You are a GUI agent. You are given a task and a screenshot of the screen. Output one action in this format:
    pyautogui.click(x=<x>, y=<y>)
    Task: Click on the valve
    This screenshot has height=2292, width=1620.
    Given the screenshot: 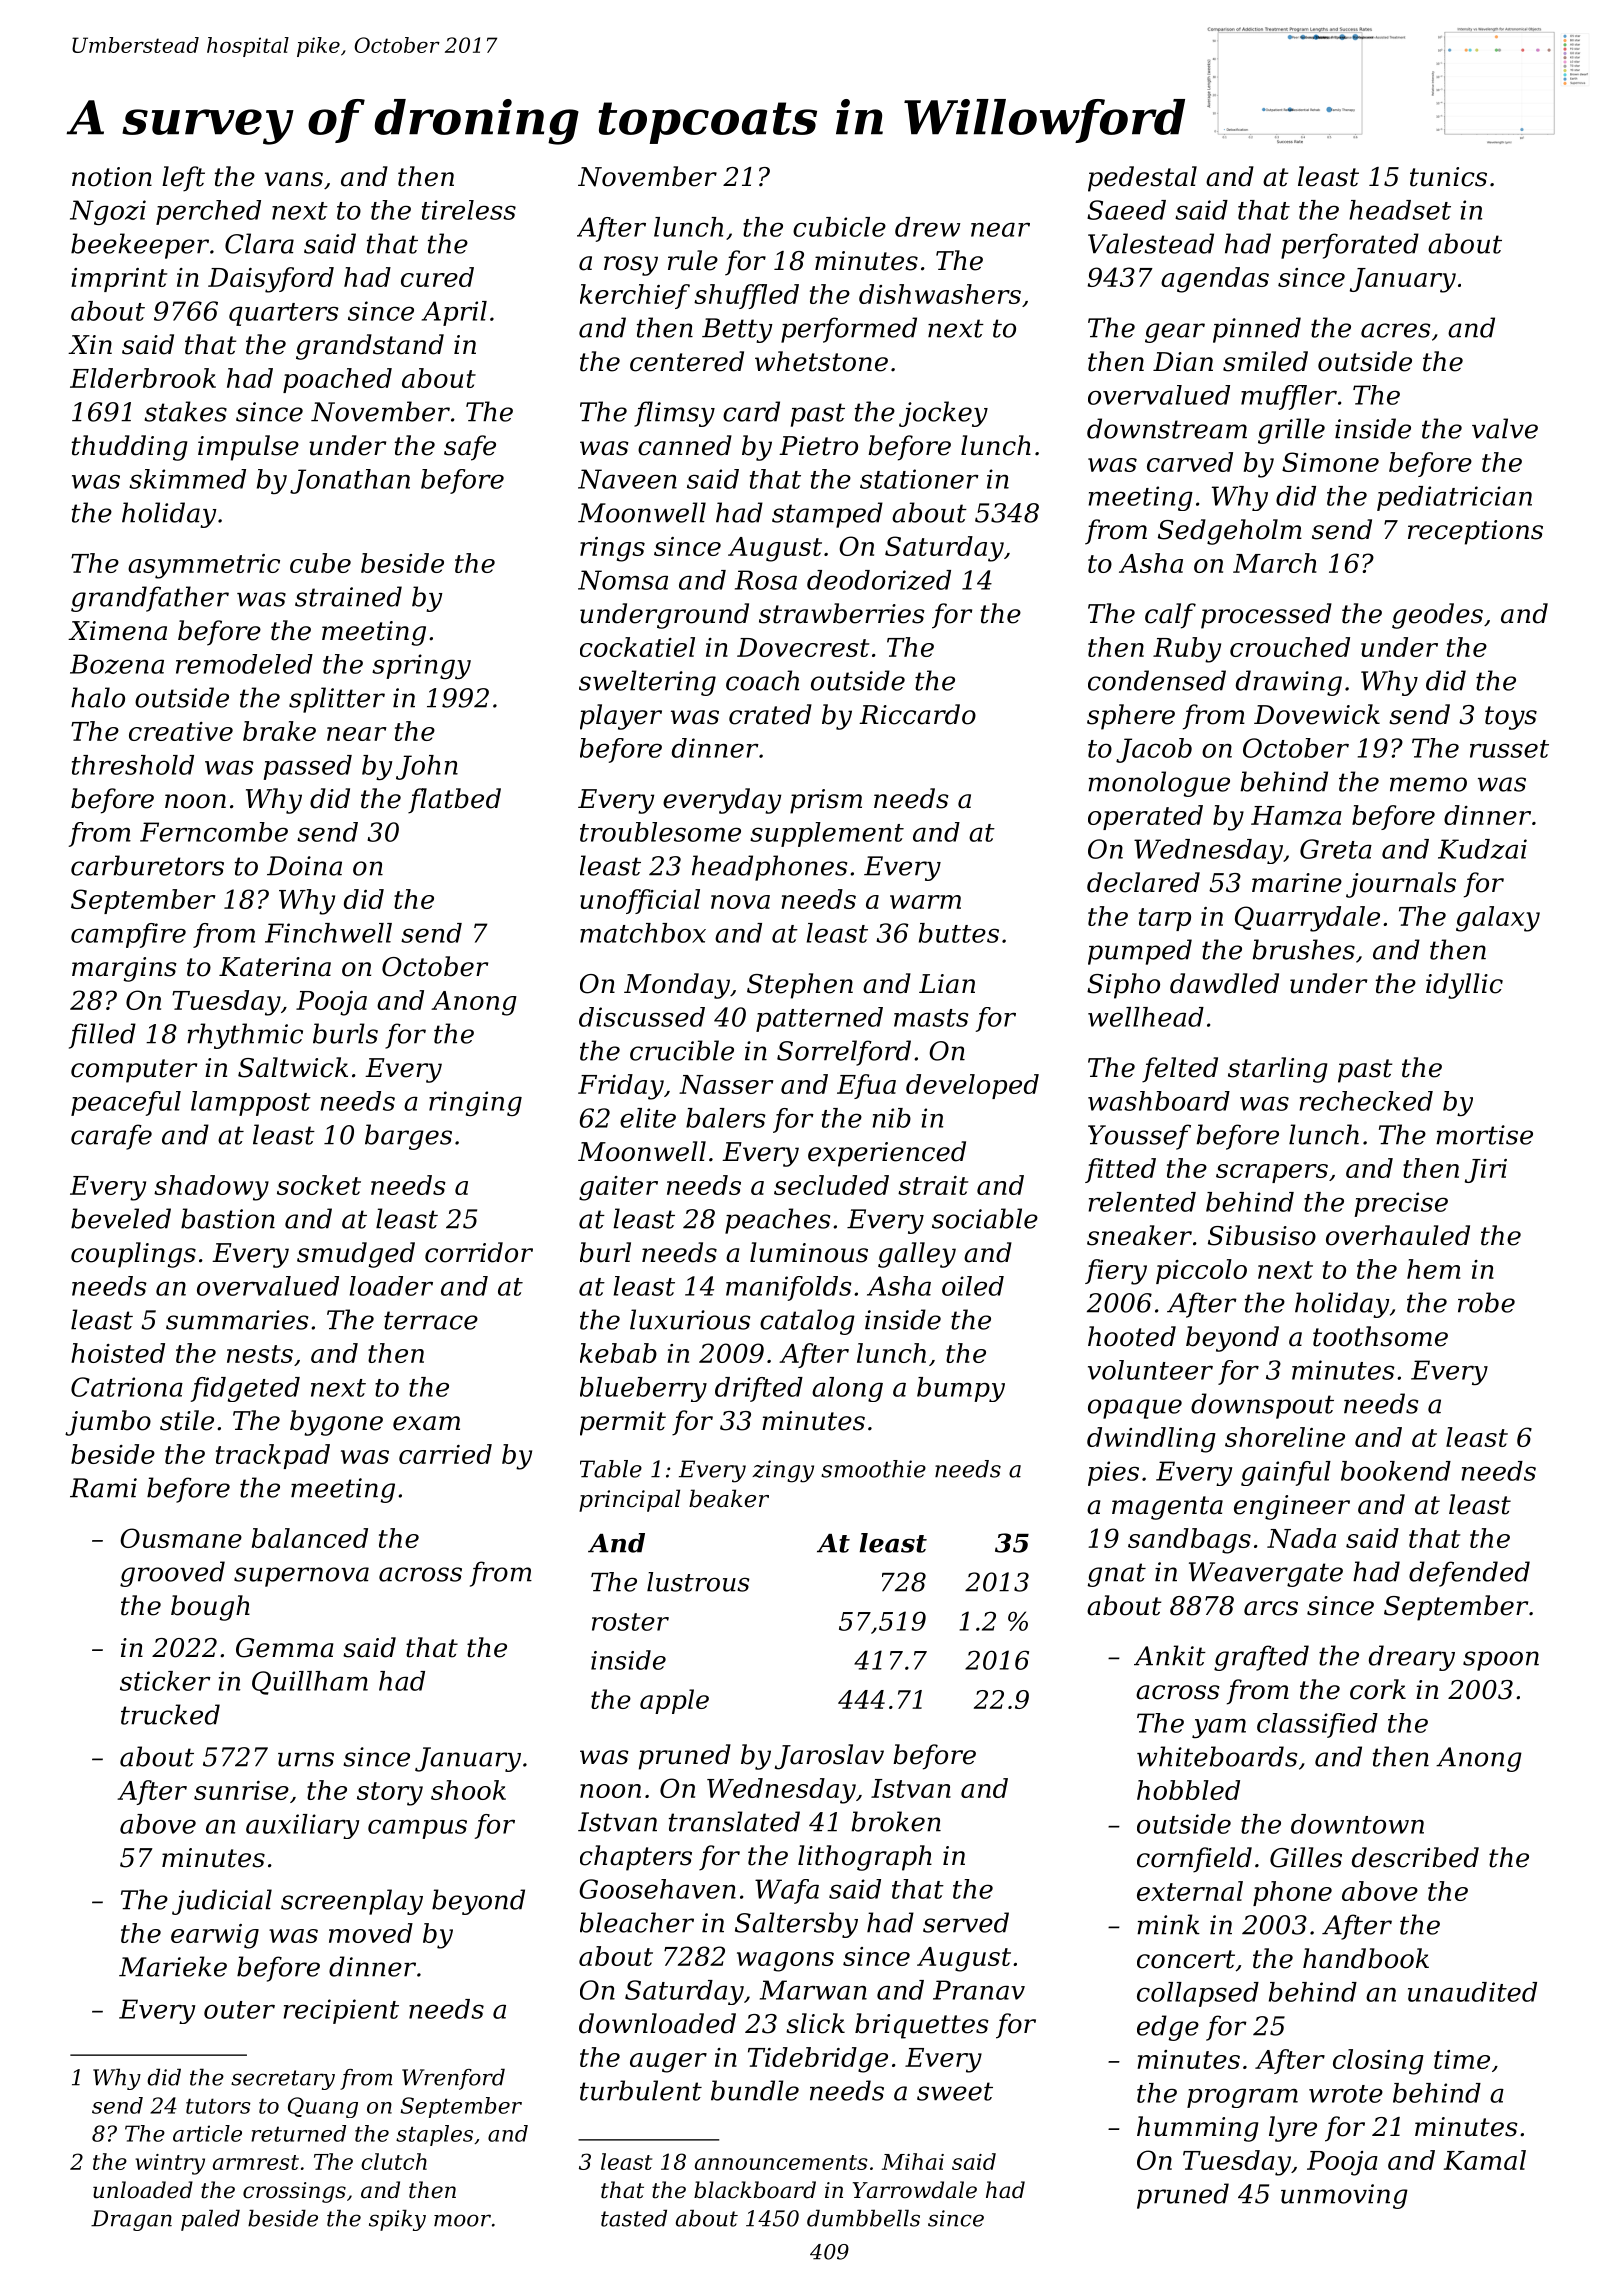 What is the action you would take?
    pyautogui.click(x=1505, y=428)
